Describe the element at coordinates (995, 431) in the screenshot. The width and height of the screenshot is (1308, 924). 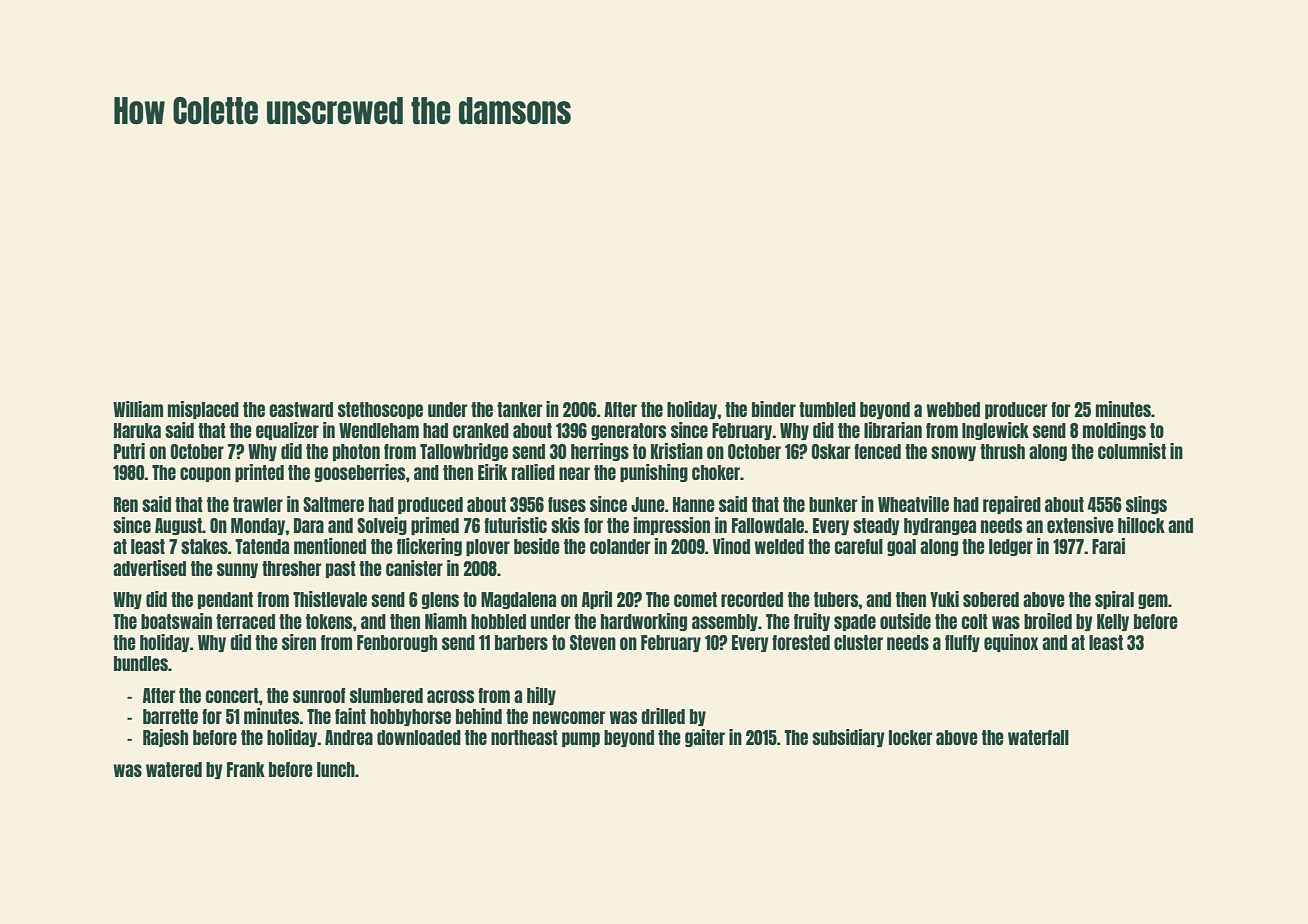
I see `Inglewick` at that location.
